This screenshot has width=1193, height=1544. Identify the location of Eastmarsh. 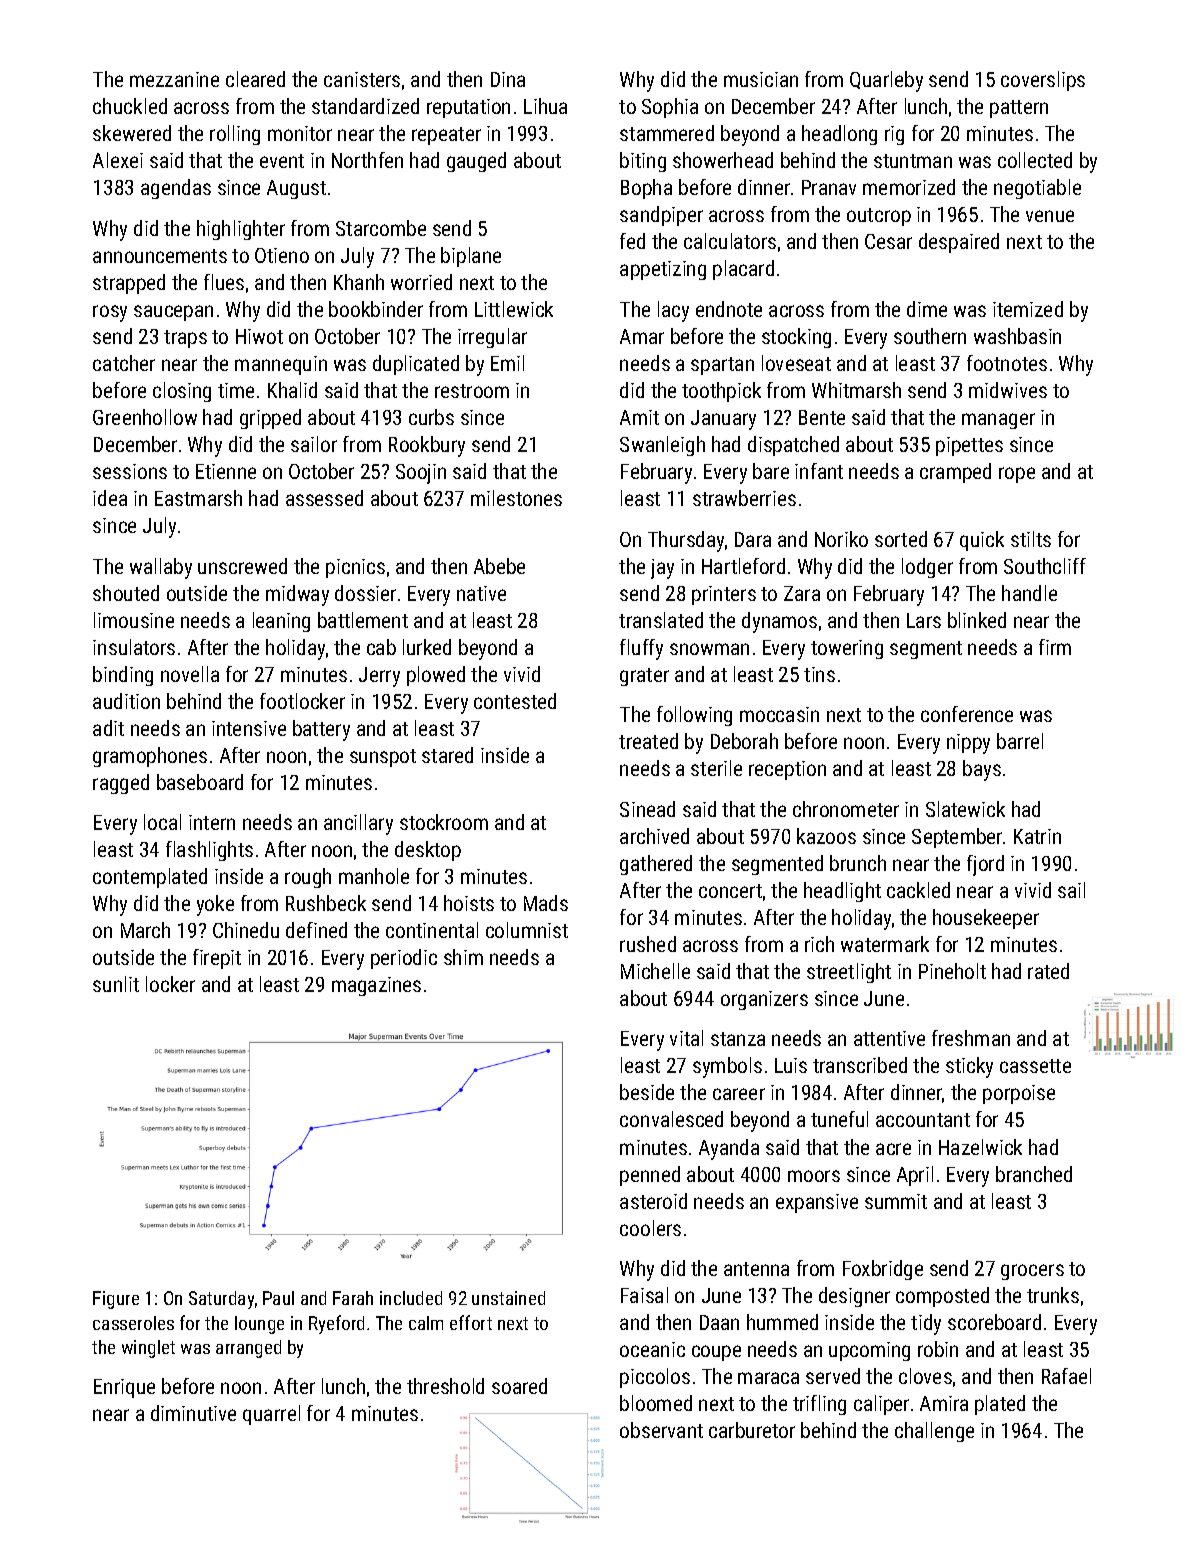
(198, 498).
